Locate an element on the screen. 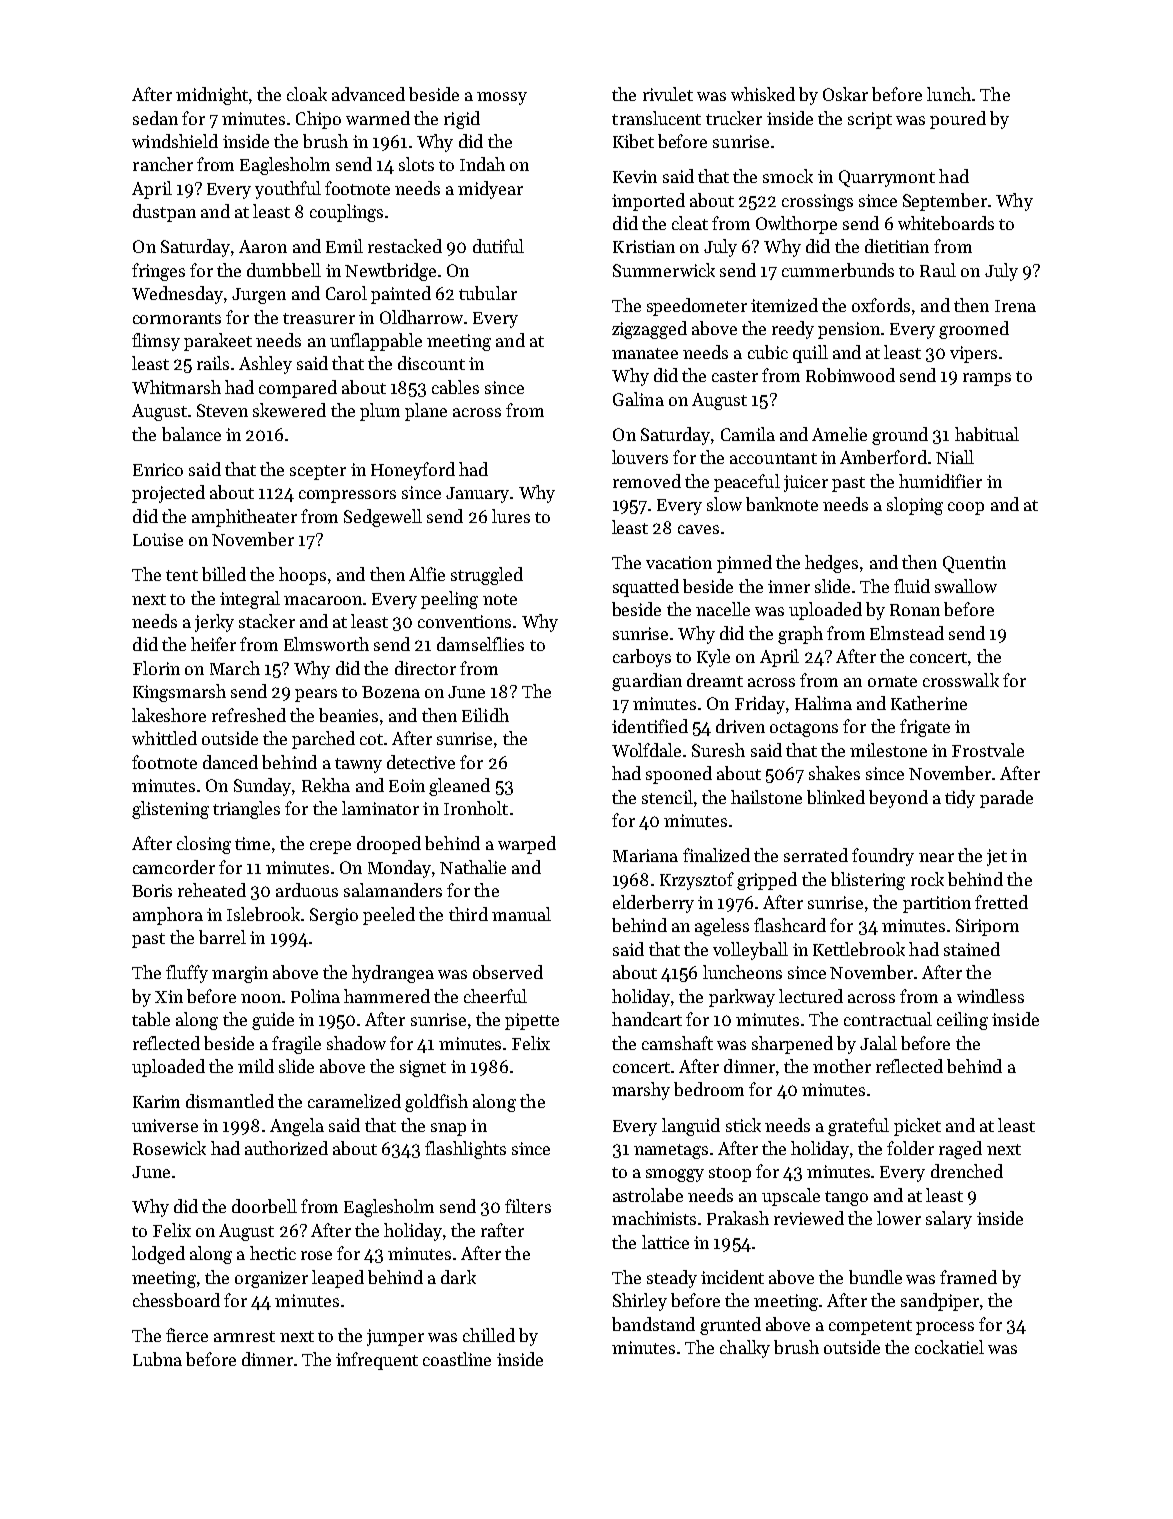 This screenshot has width=1173, height=1519. organizer is located at coordinates (271, 1279).
